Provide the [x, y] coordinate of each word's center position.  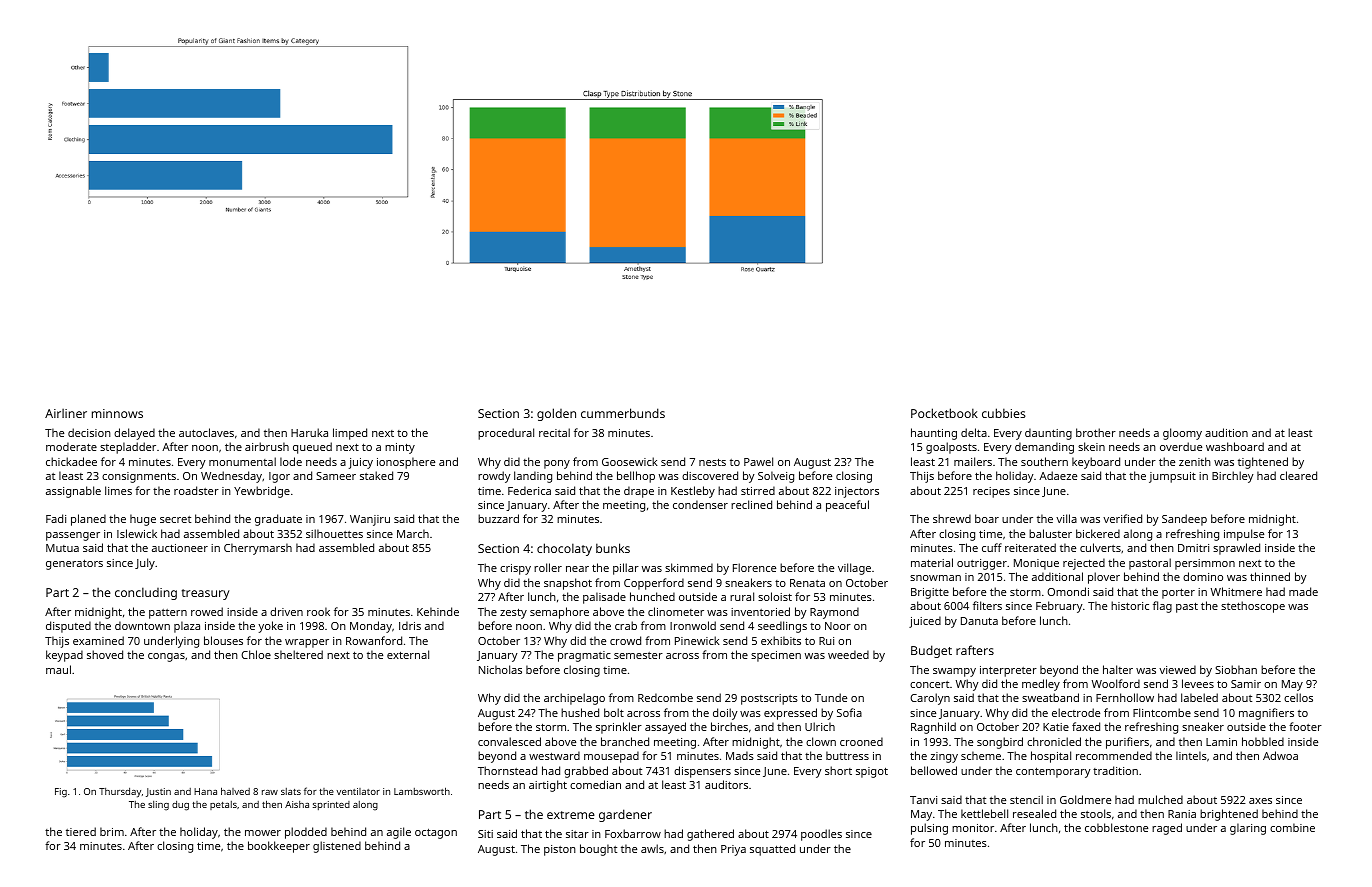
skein [1091, 446]
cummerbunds [623, 413]
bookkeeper [279, 847]
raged [1167, 829]
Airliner [66, 413]
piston [560, 850]
